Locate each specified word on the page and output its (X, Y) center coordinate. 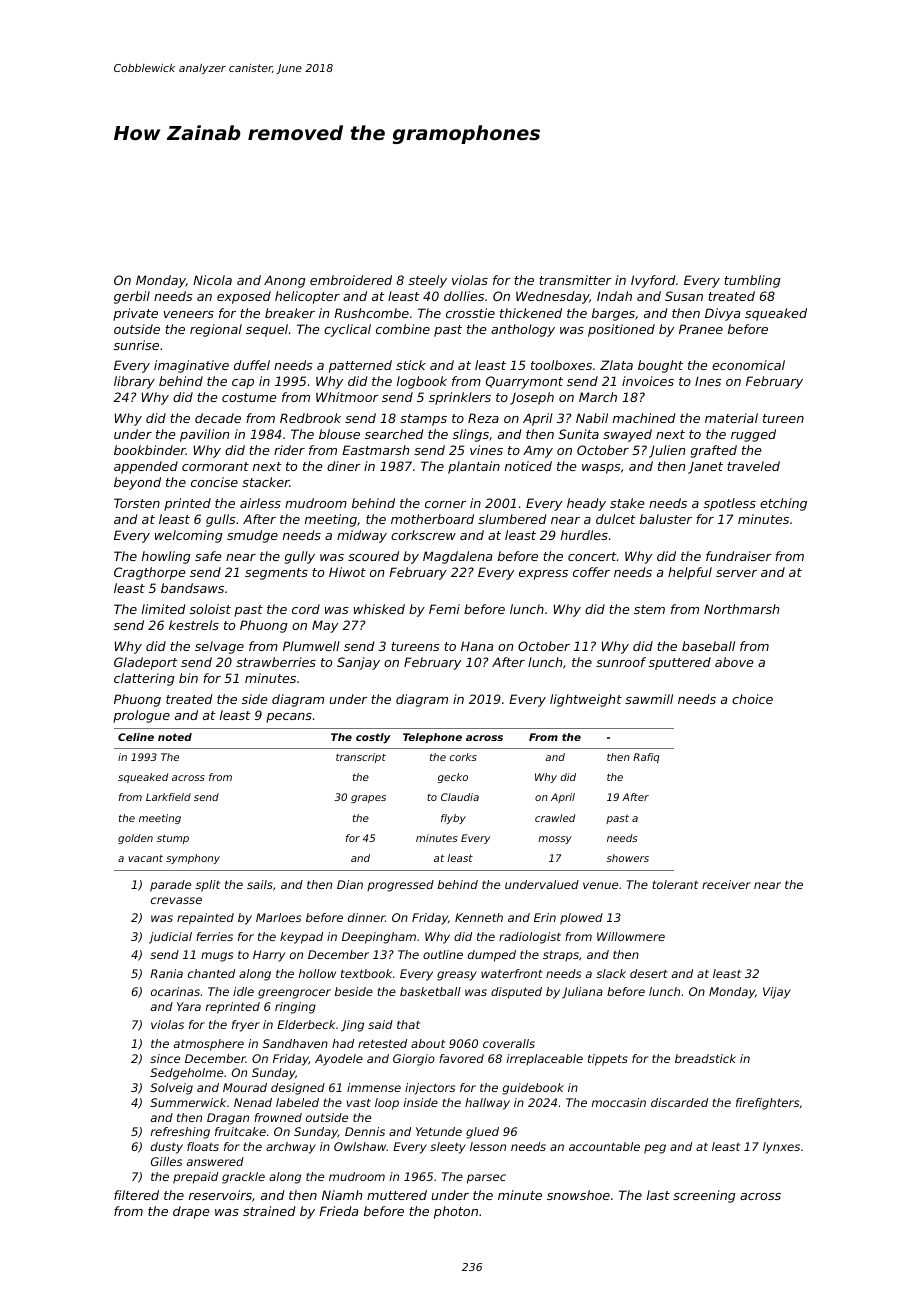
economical (748, 365)
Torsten (137, 503)
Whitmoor (347, 397)
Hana (477, 646)
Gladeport (146, 663)
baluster (666, 519)
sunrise (136, 345)
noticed (528, 466)
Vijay (777, 993)
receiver (726, 884)
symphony (193, 859)
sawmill (649, 699)
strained (269, 1211)
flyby (453, 819)
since (165, 1058)
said (380, 1024)
